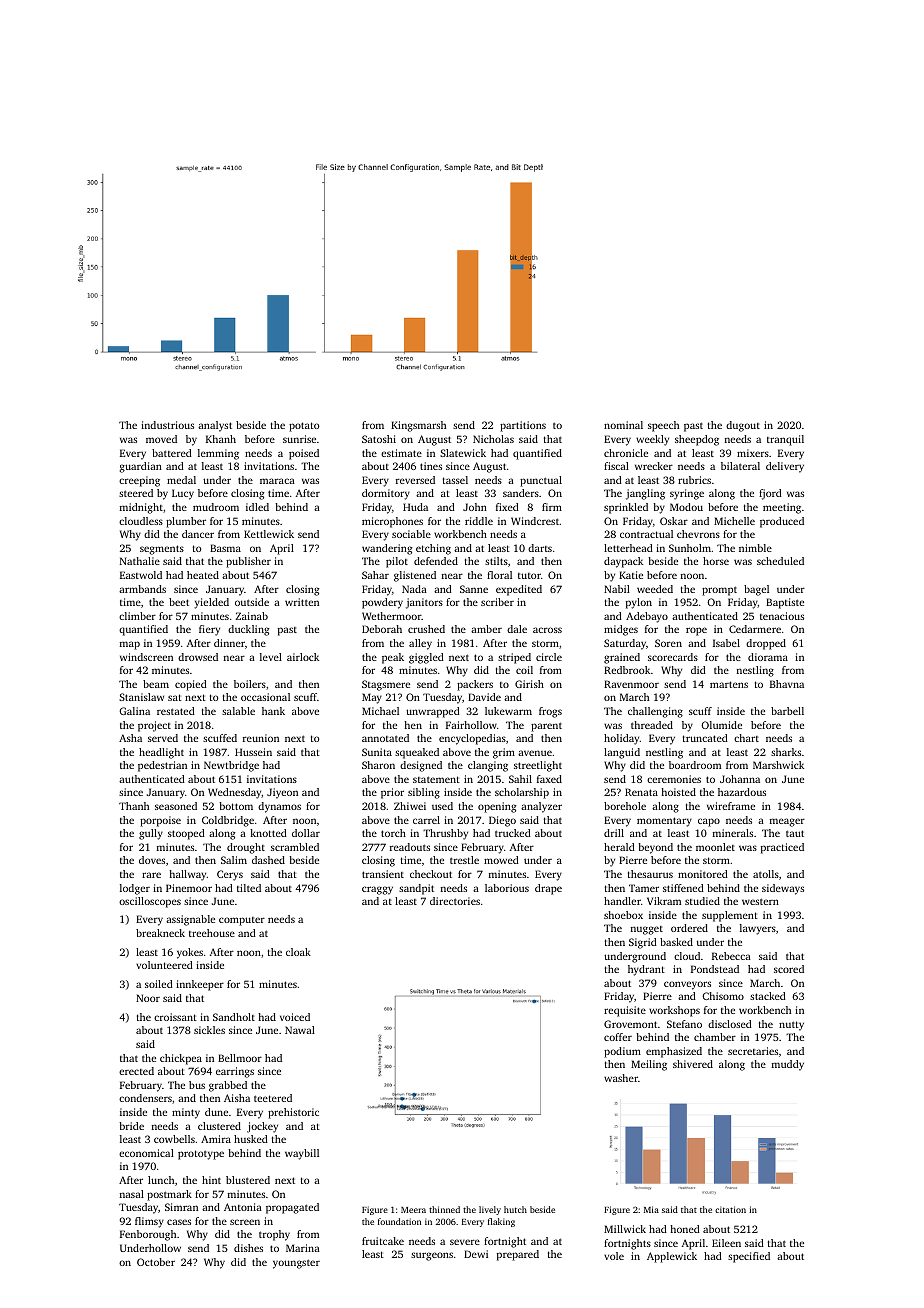  Describe the element at coordinates (393, 658) in the screenshot. I see `peak` at that location.
